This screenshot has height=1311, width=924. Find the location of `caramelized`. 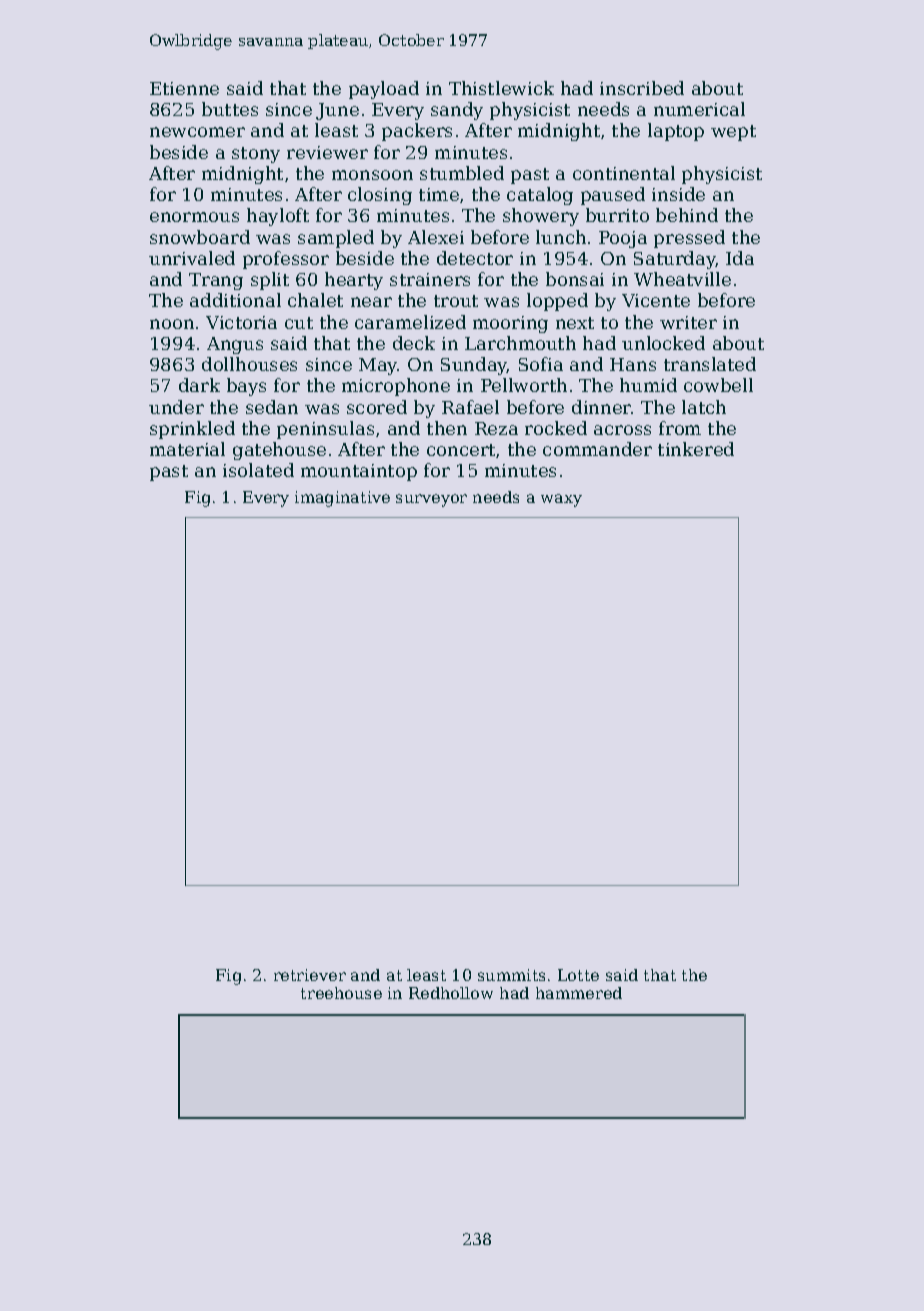

caramelized is located at coordinates (410, 322).
